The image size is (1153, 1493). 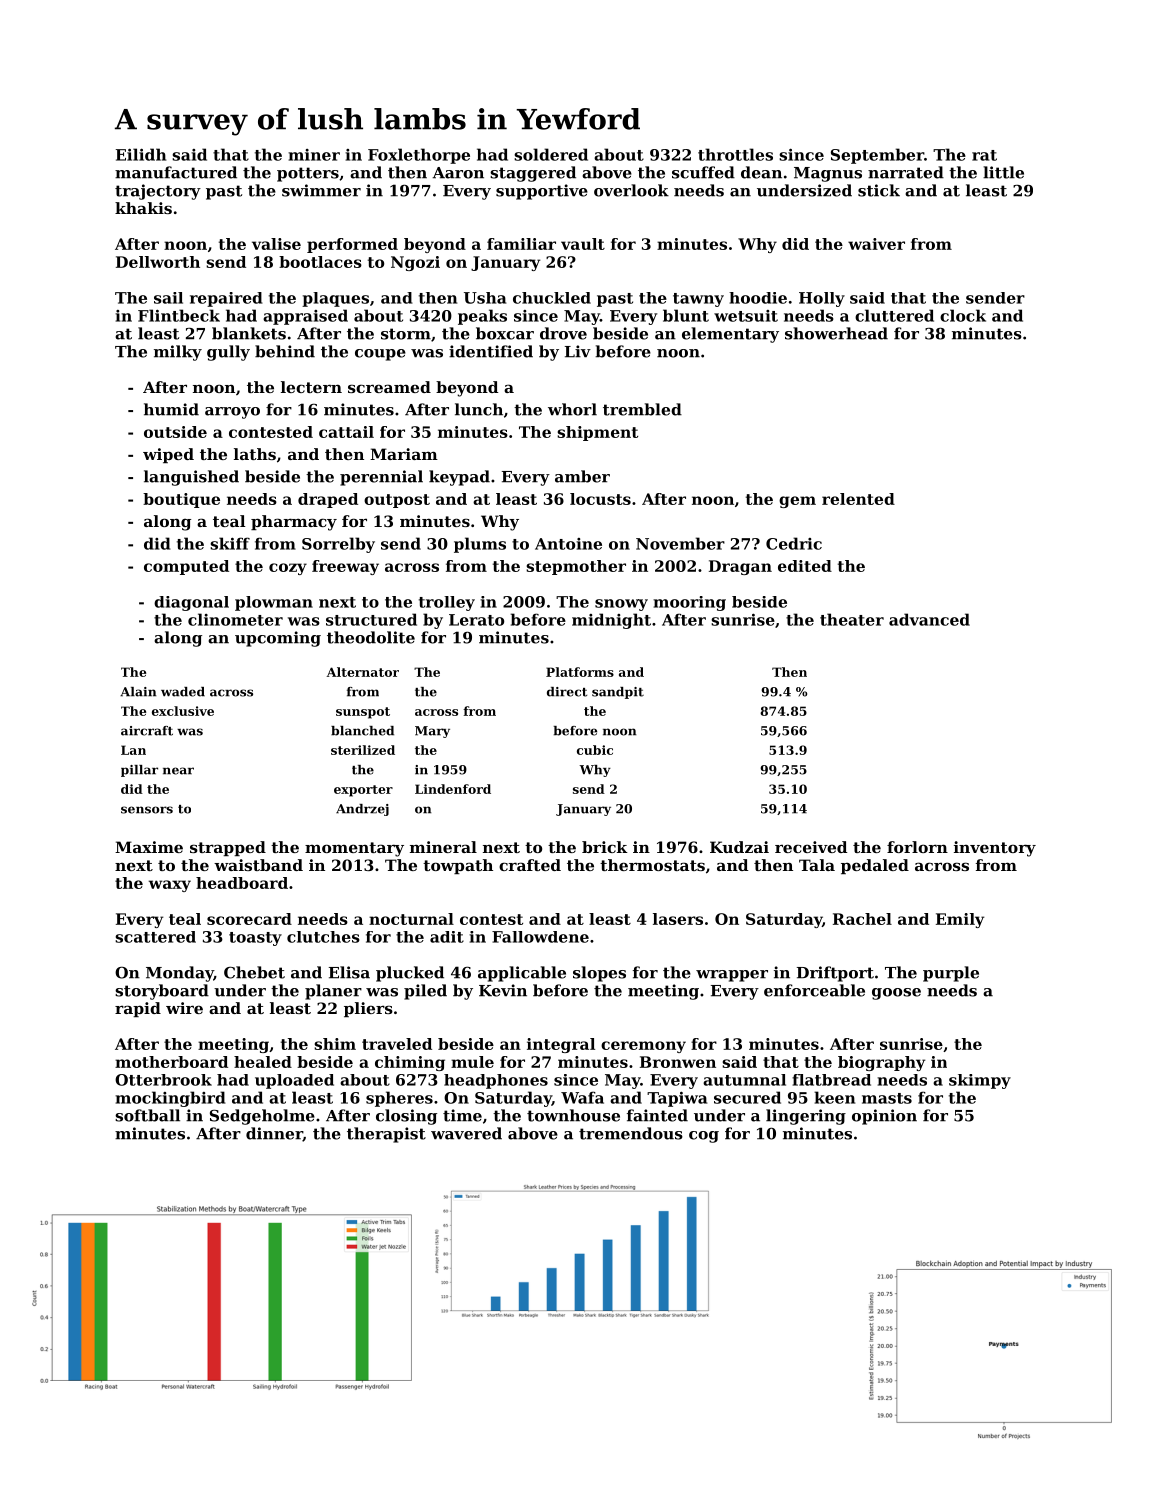 I want to click on identified, so click(x=491, y=351).
